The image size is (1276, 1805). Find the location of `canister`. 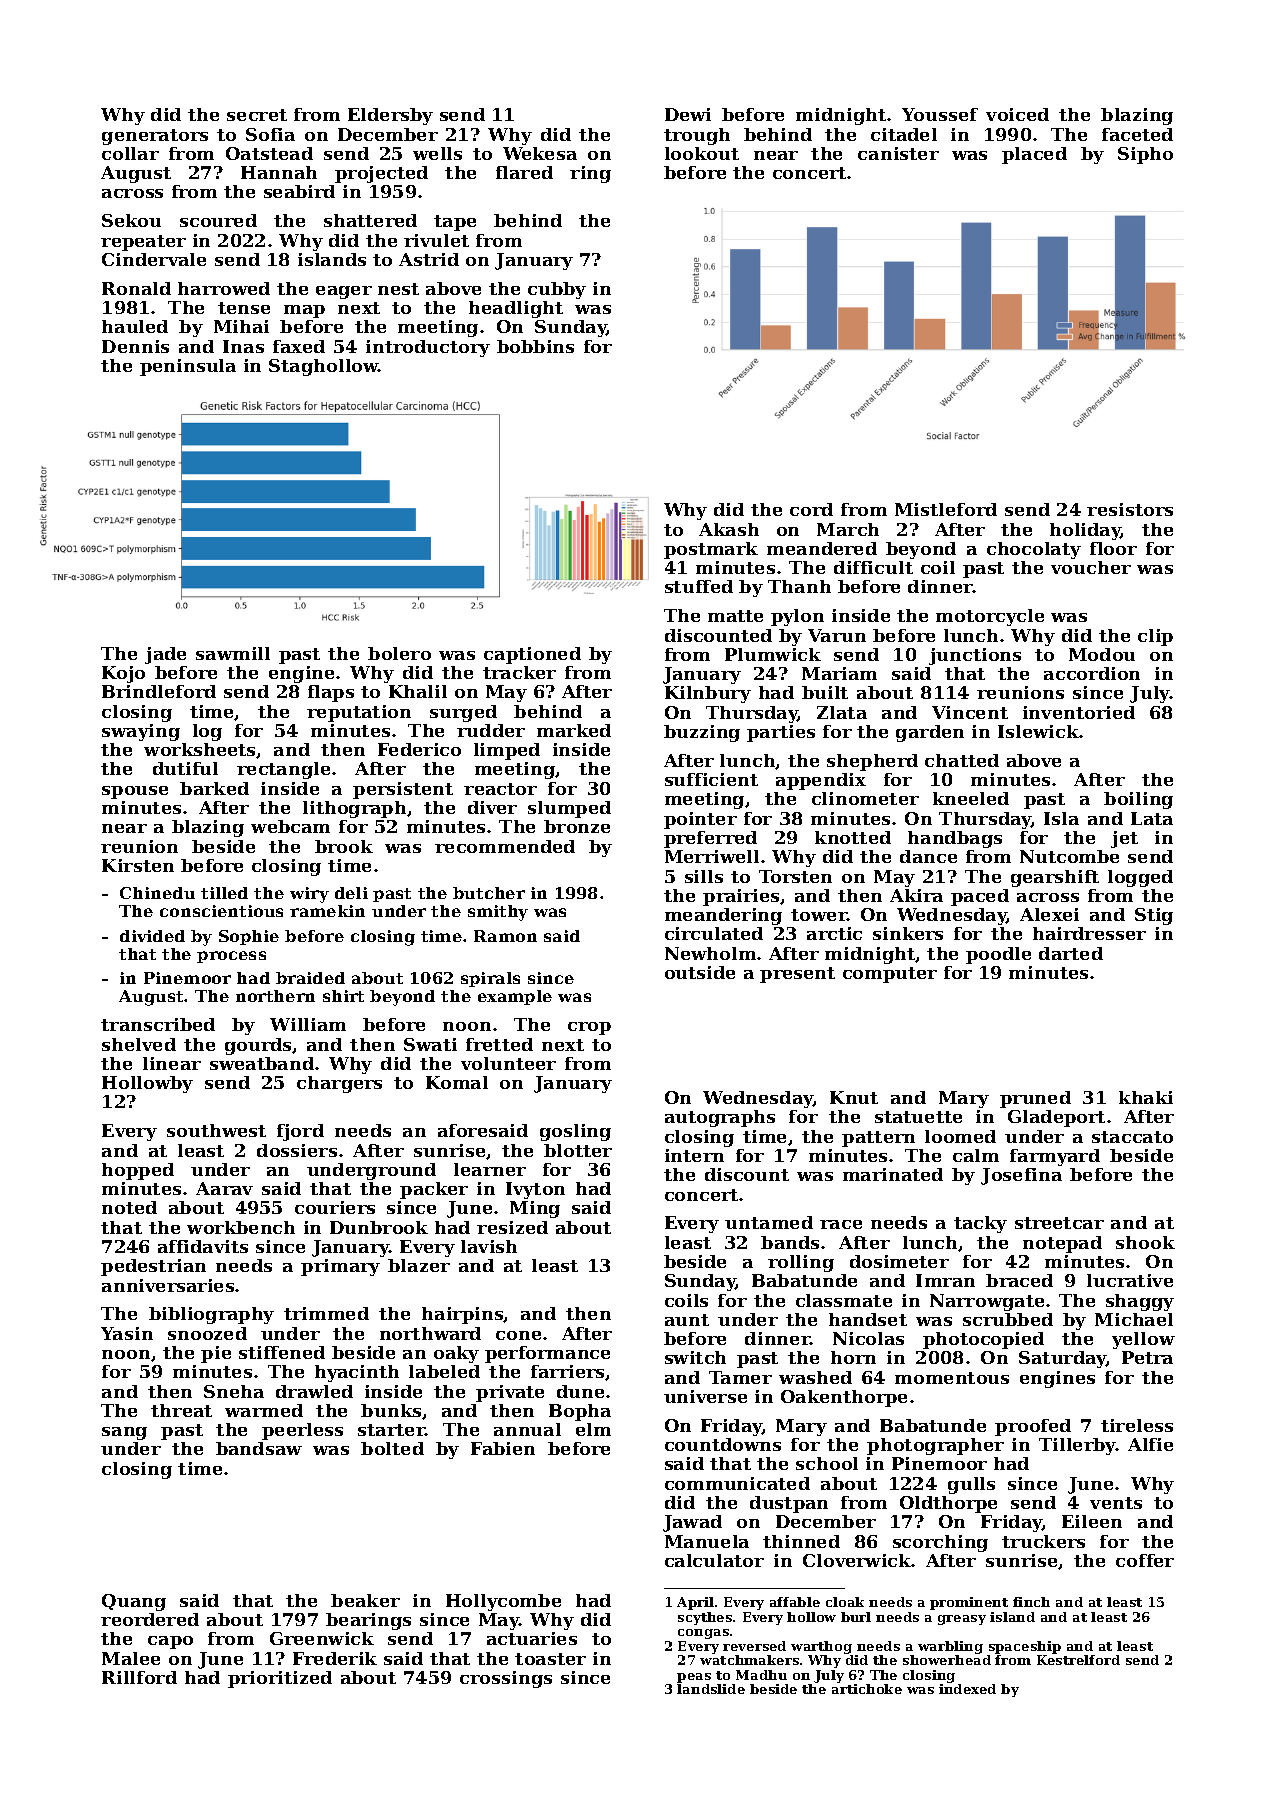

canister is located at coordinates (898, 153).
